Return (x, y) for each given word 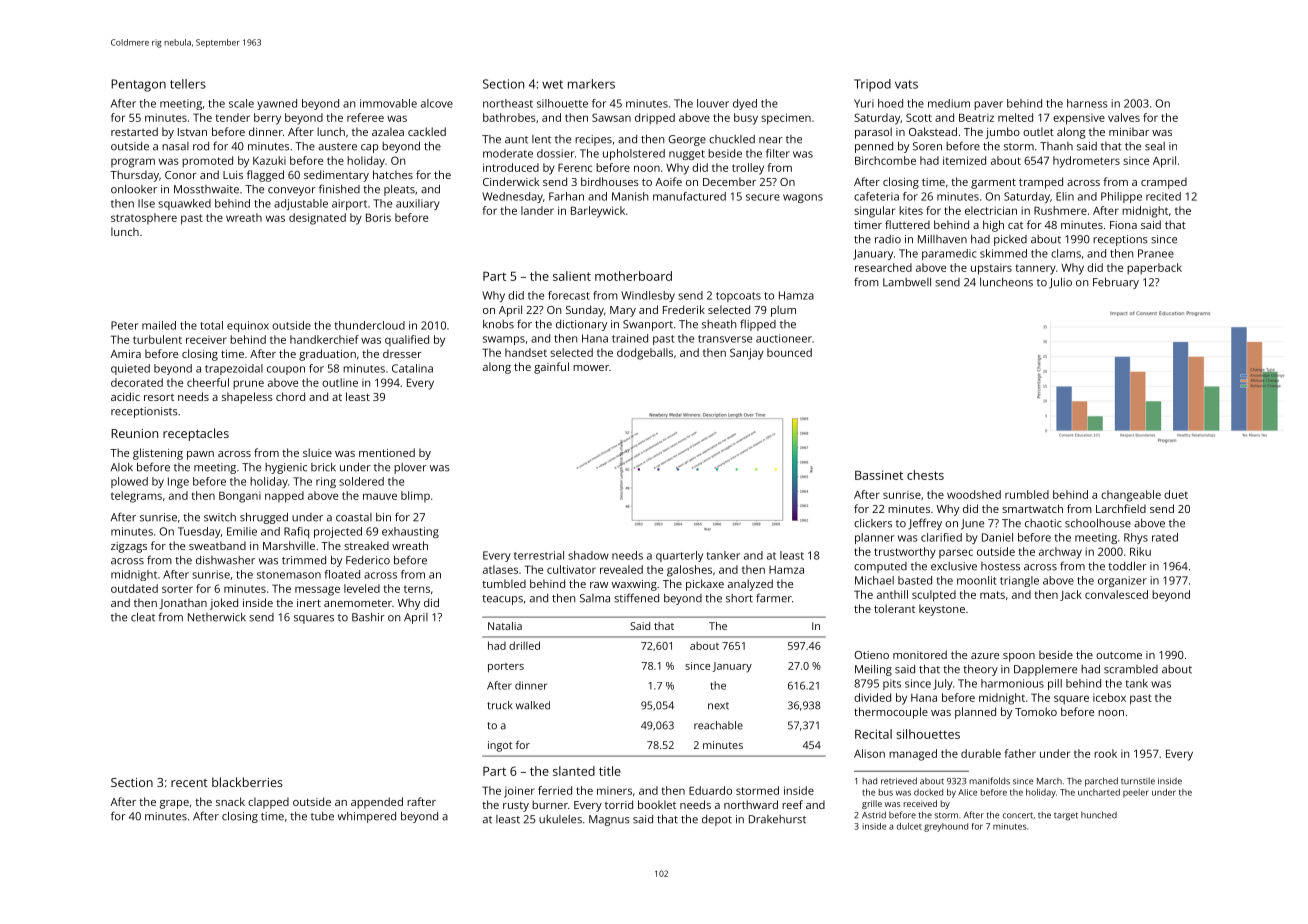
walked (533, 705)
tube (322, 816)
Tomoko (1036, 711)
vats (906, 84)
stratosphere (144, 218)
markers (591, 84)
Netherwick (217, 617)
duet (1176, 494)
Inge (178, 482)
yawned (277, 104)
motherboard (633, 276)
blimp (415, 496)
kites (911, 210)
